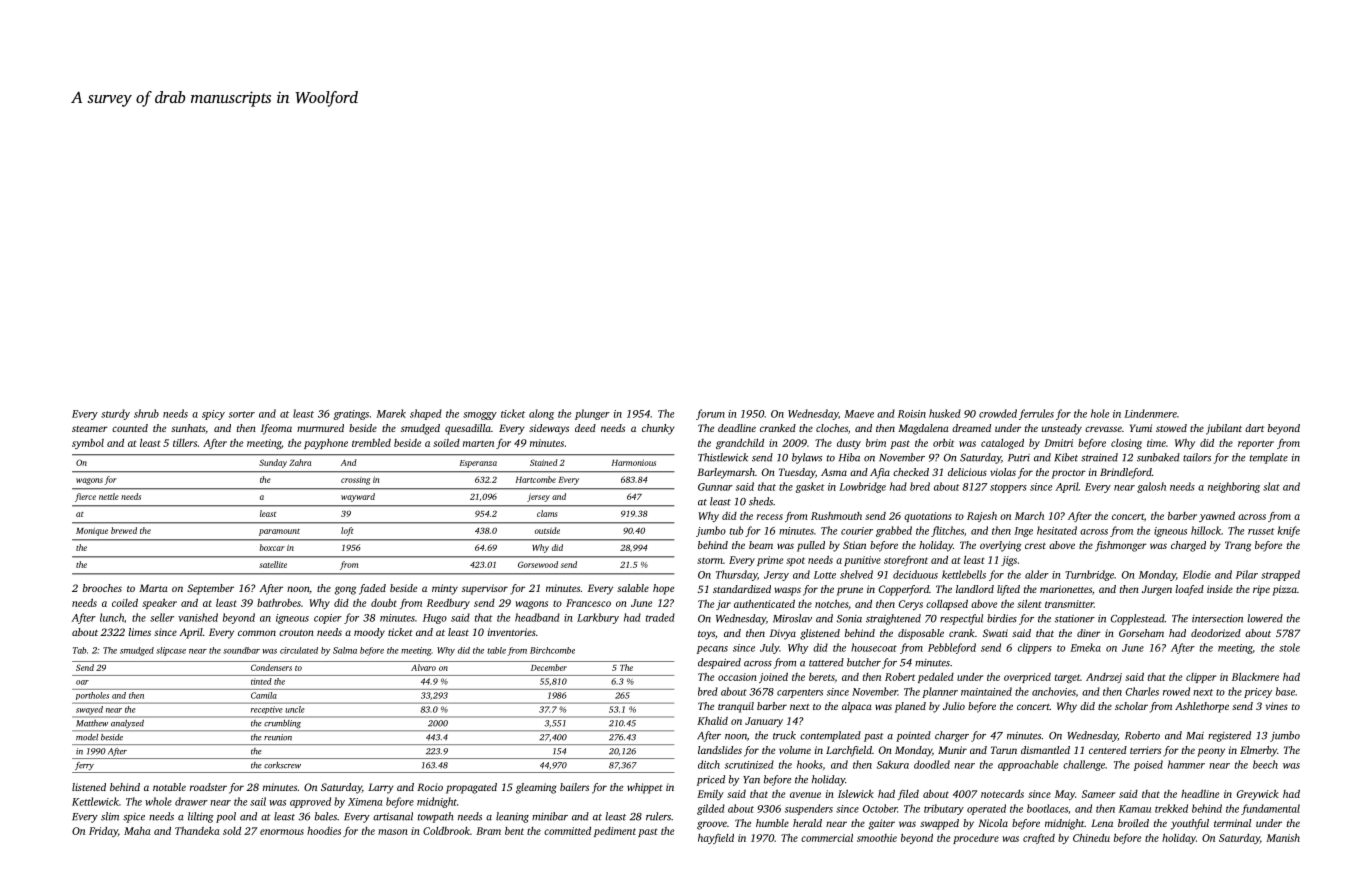  What do you see at coordinates (1256, 444) in the screenshot?
I see `reporter` at bounding box center [1256, 444].
